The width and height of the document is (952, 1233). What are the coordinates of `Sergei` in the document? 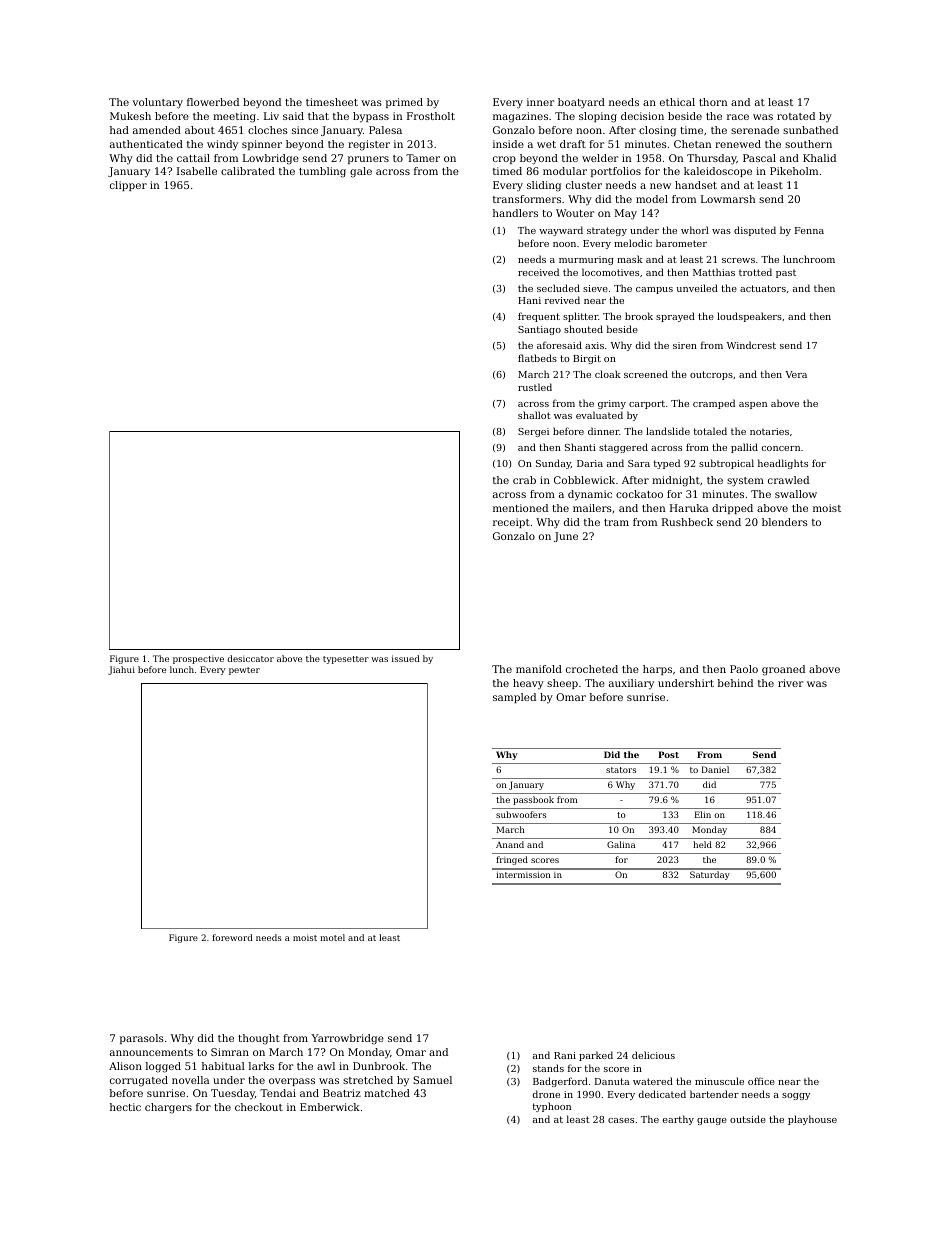 It's located at (533, 432).
